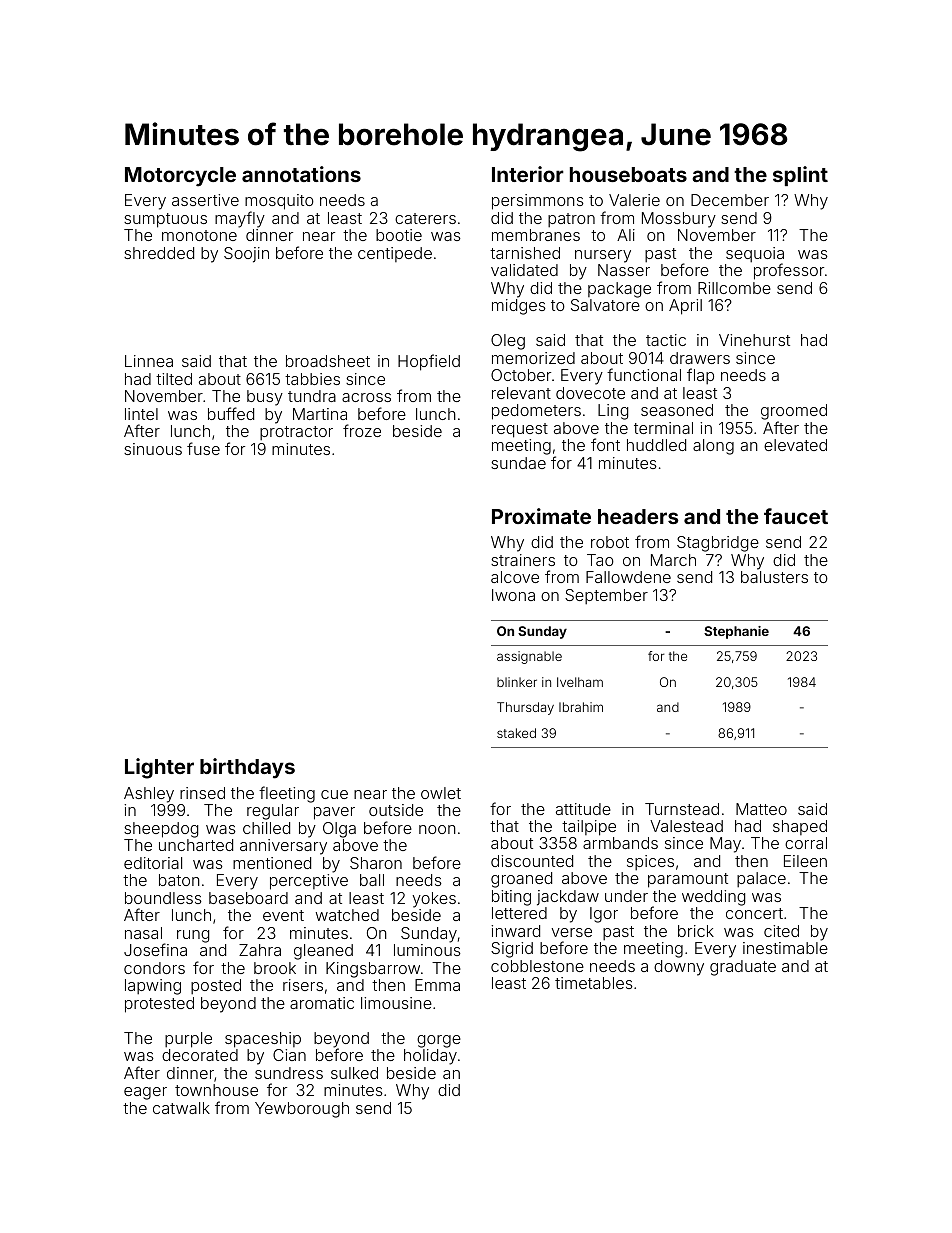 The width and height of the screenshot is (952, 1233). What do you see at coordinates (594, 983) in the screenshot?
I see `timetables` at bounding box center [594, 983].
